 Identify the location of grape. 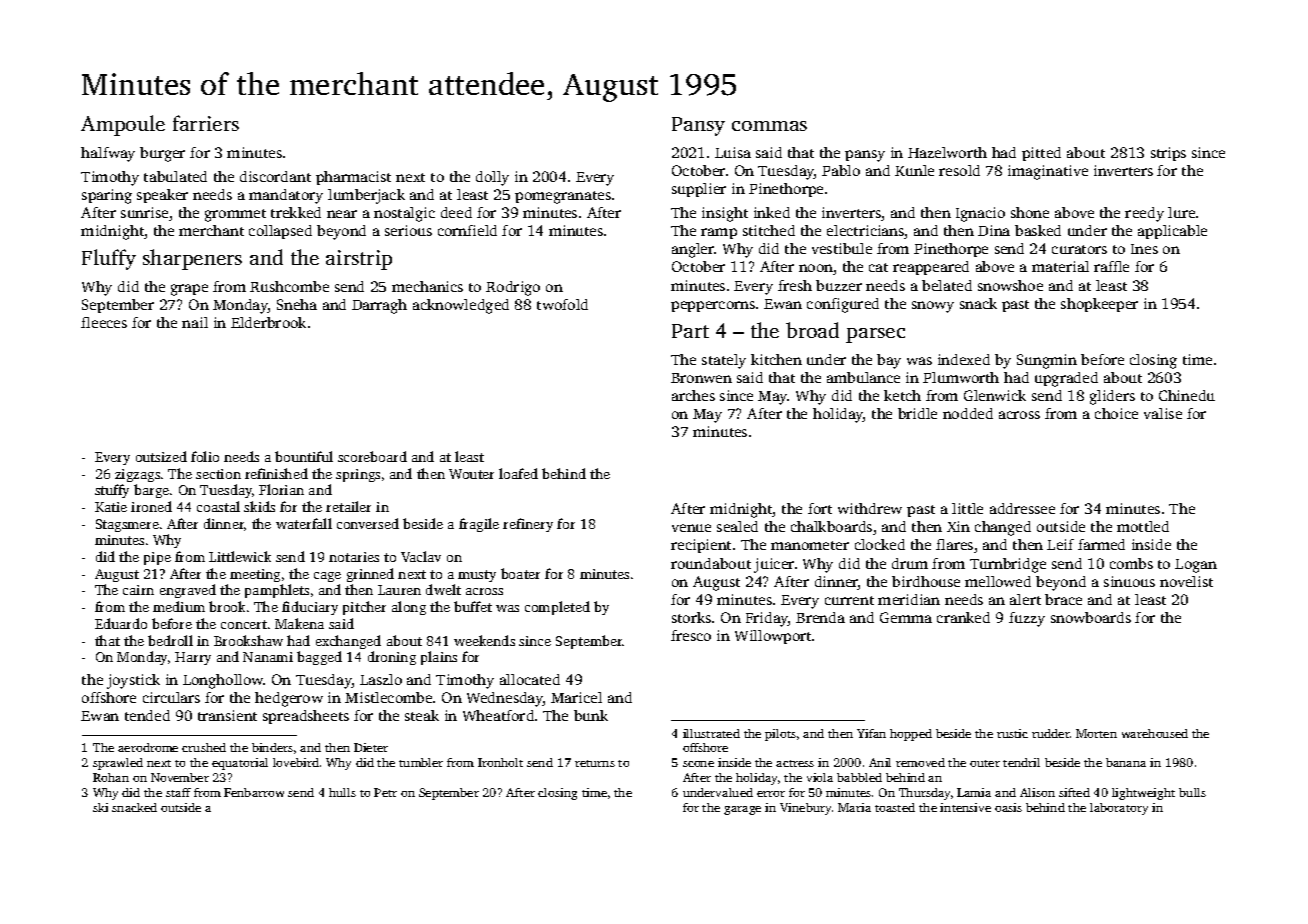
(189, 290).
